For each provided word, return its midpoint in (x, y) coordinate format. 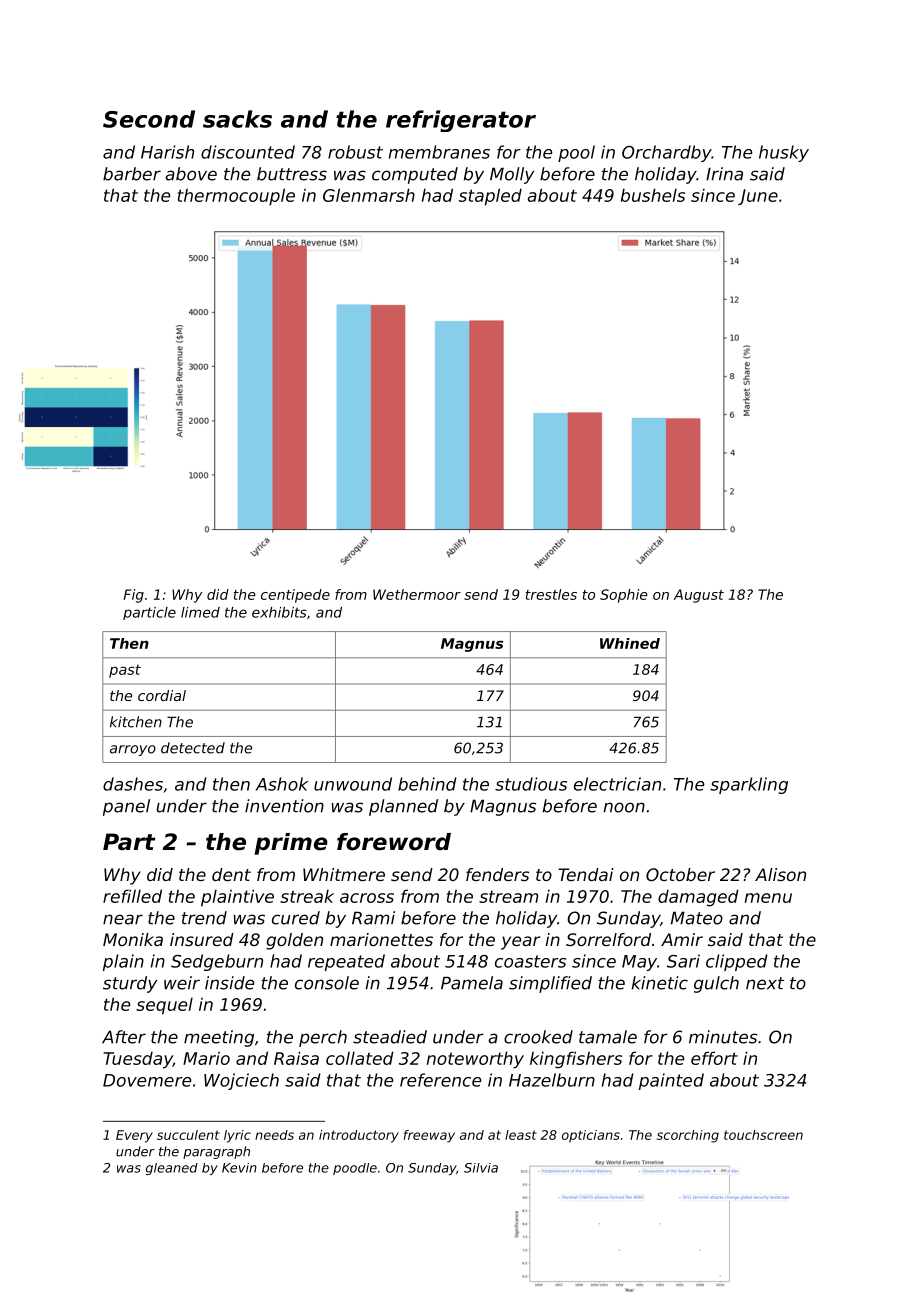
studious (531, 784)
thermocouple (236, 197)
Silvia (481, 1168)
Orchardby (666, 153)
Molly (512, 175)
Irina (724, 174)
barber (132, 174)
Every (134, 1136)
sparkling (749, 785)
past (125, 671)
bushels (653, 195)
